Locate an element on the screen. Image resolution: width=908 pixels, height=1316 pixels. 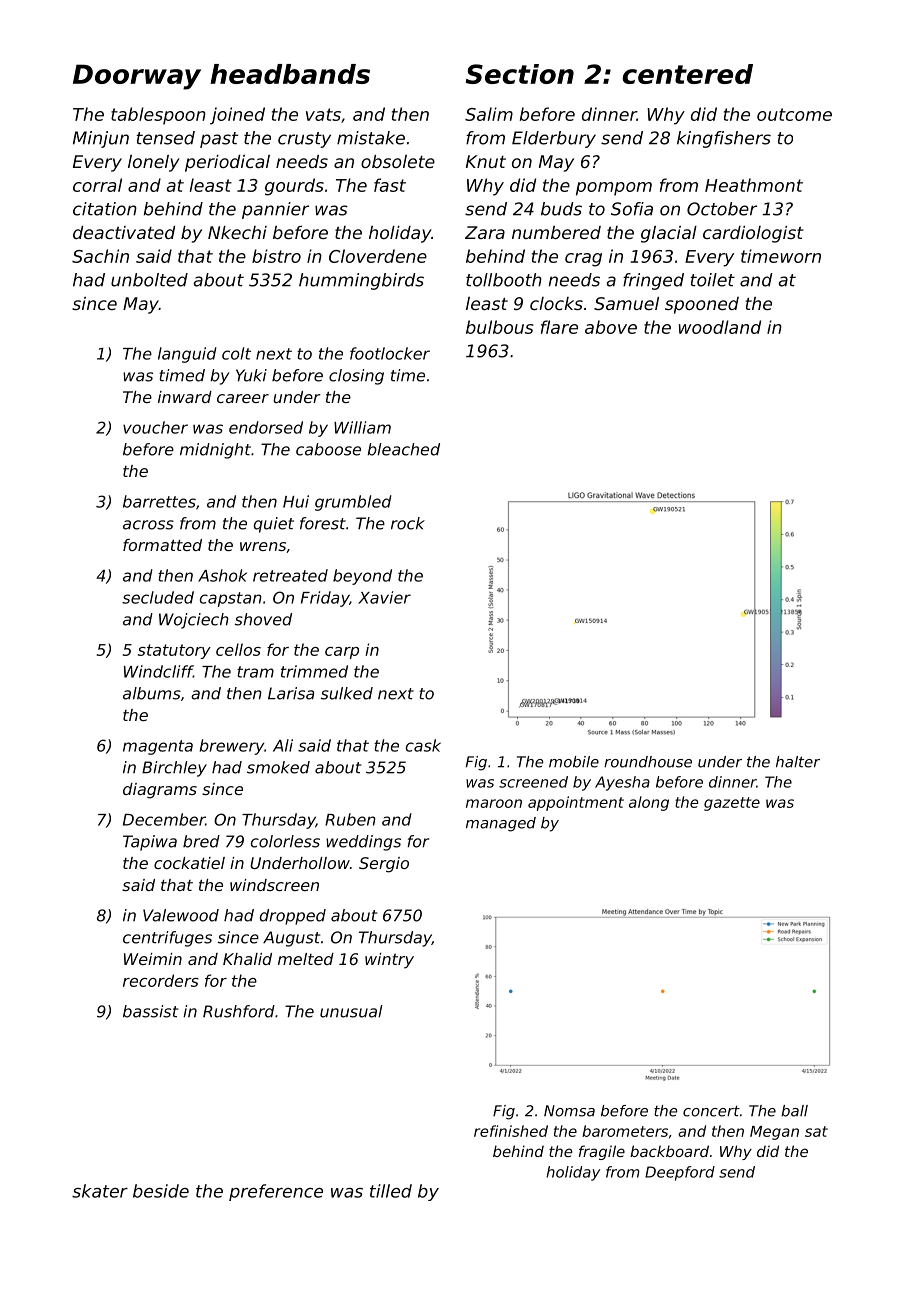
closing is located at coordinates (356, 377).
